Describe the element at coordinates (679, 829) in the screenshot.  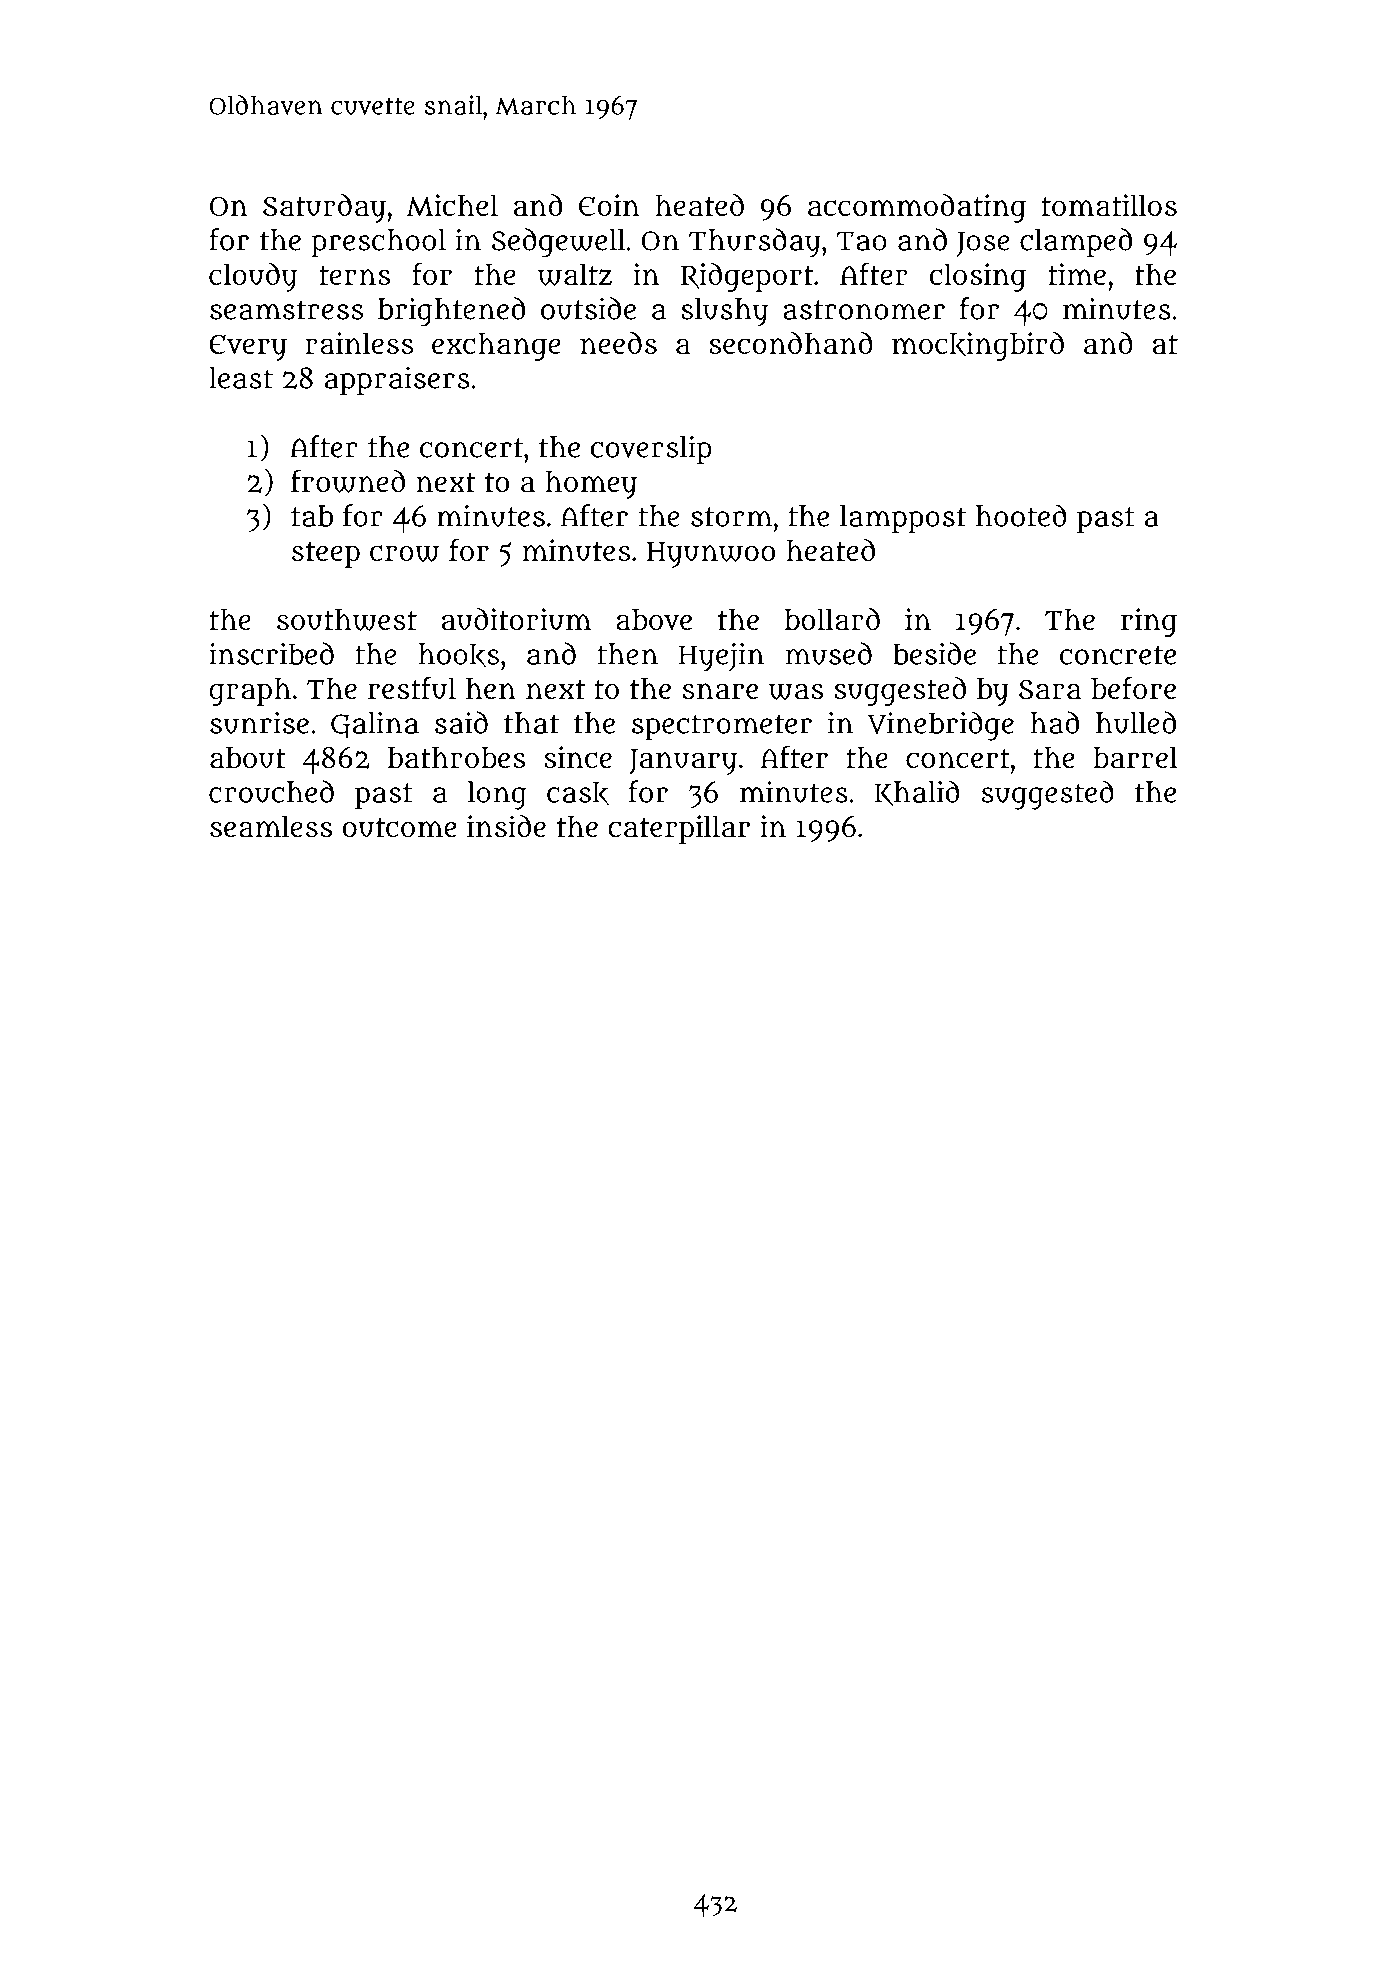
I see `caterpillar` at that location.
